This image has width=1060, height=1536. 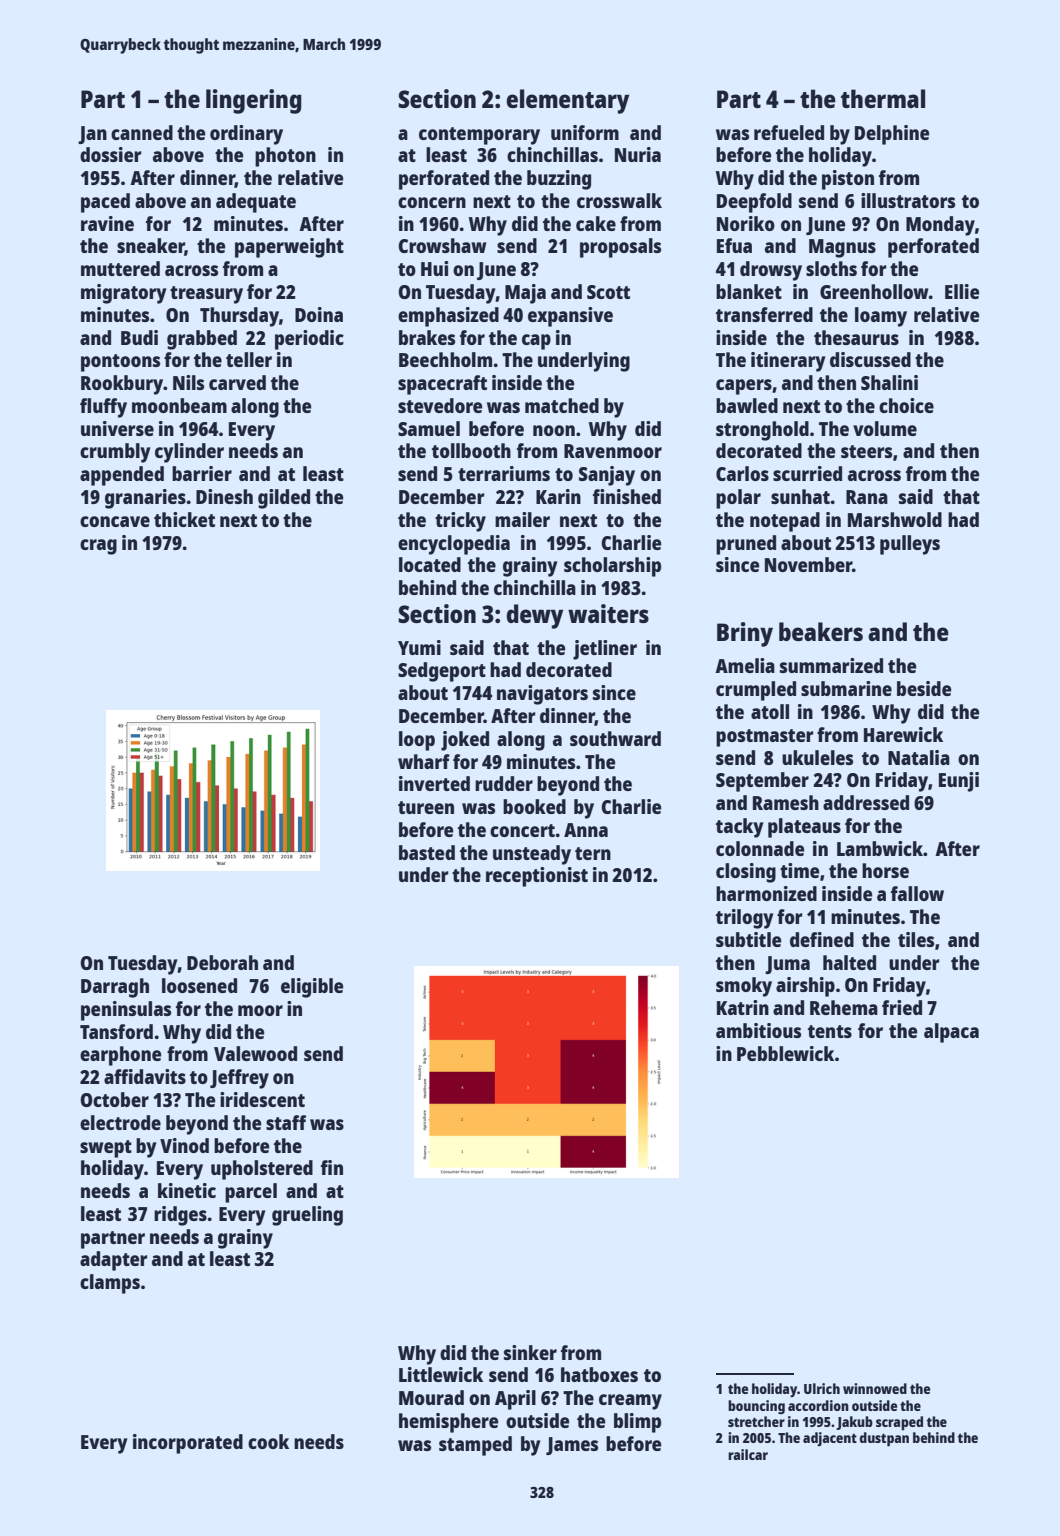 I want to click on navigators, so click(x=542, y=695).
